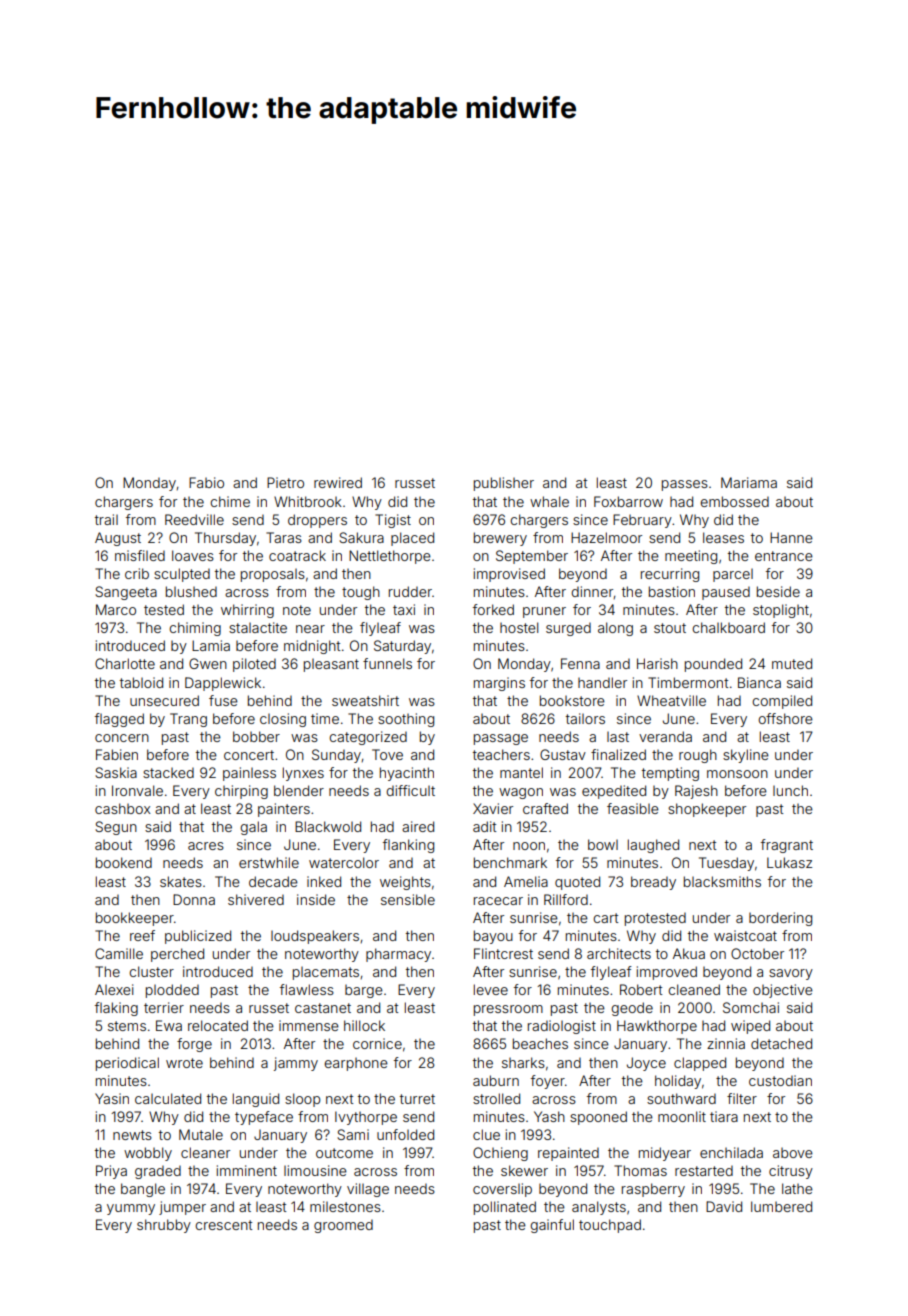 The height and width of the document is (1316, 908). What do you see at coordinates (580, 663) in the document?
I see `Fenna` at bounding box center [580, 663].
